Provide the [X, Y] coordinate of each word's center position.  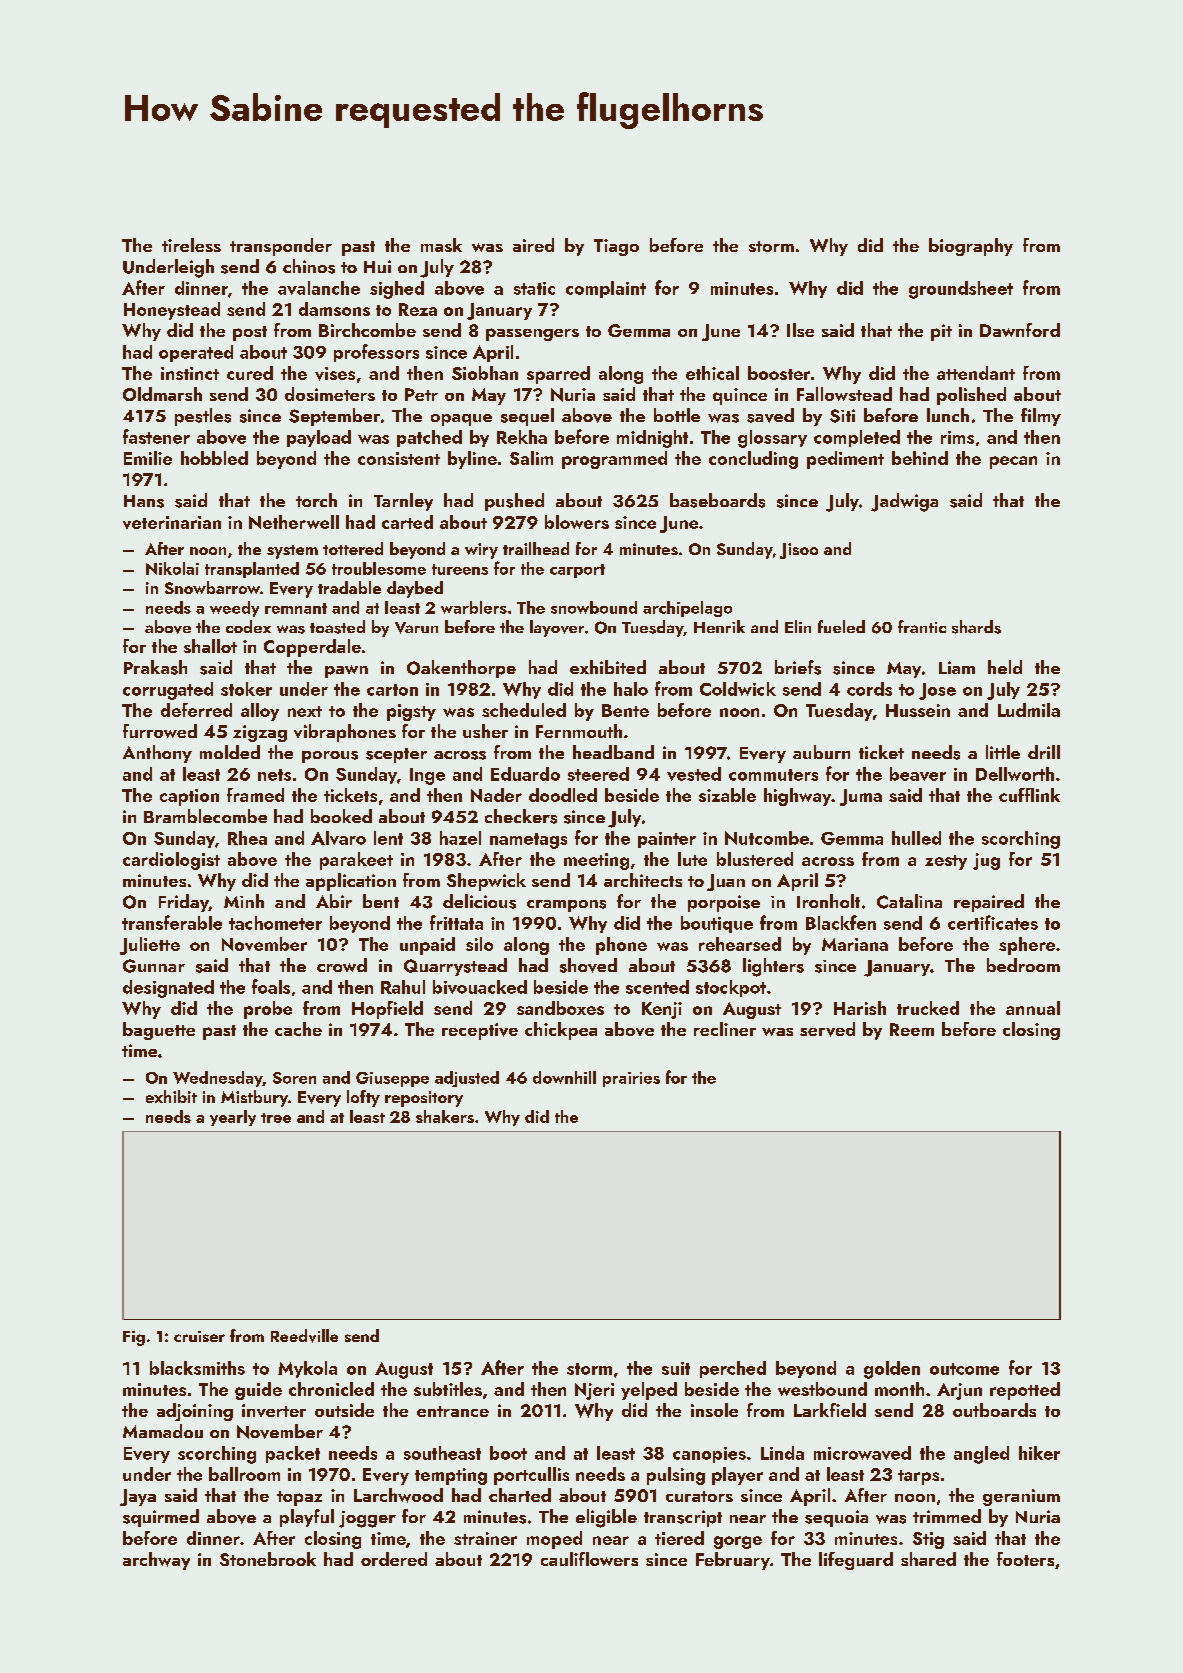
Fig [134, 1338]
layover [557, 628]
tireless [191, 245]
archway [156, 1561]
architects [643, 880]
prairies [631, 1079]
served [827, 1029]
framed [255, 795]
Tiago [616, 247]
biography [971, 247]
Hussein [918, 710]
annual [1033, 1008]
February [733, 1561]
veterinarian [172, 522]
